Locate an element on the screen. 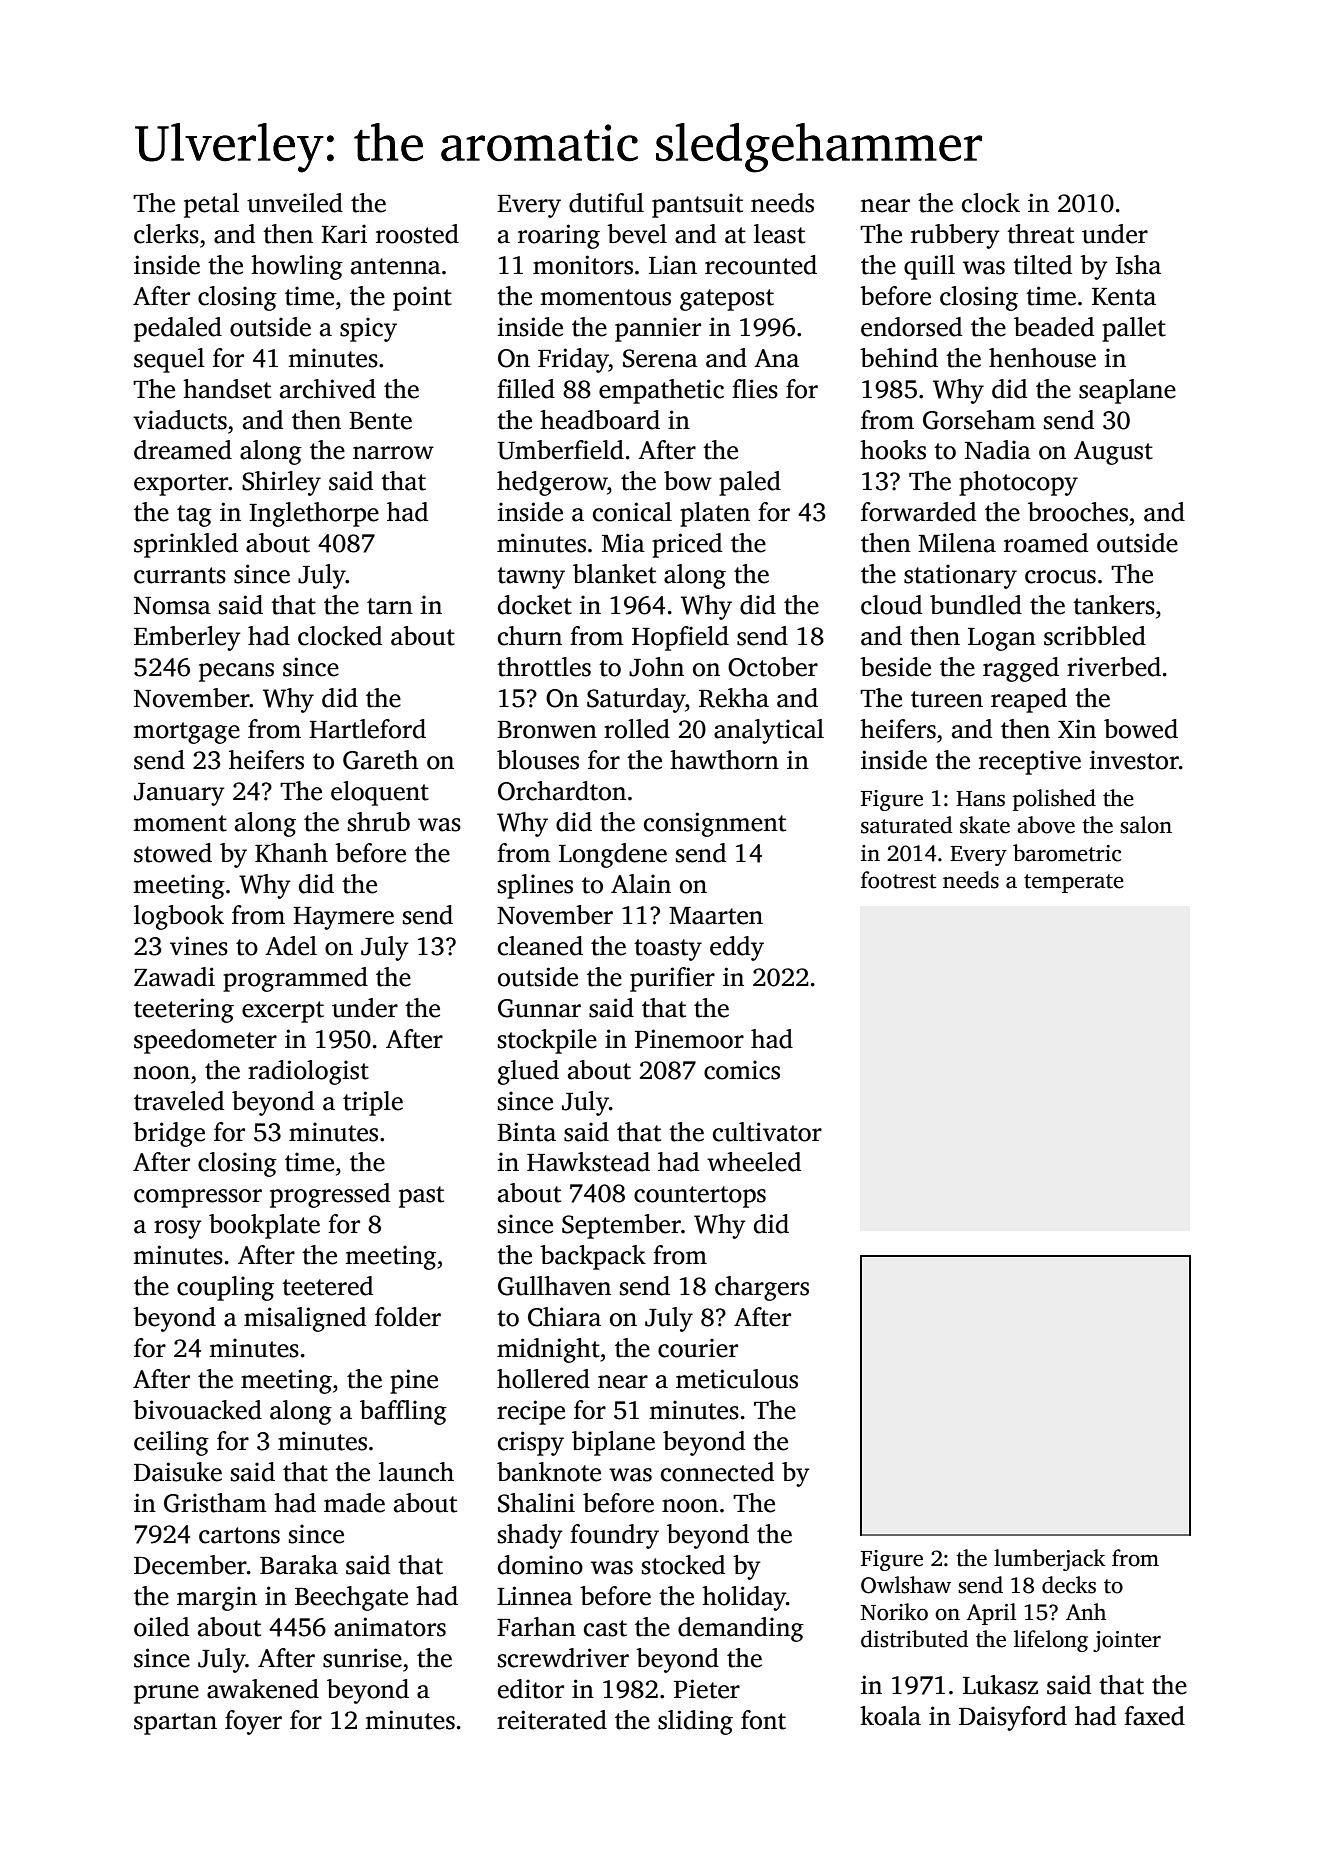 This screenshot has width=1324, height=1873. reiterated is located at coordinates (552, 1720).
